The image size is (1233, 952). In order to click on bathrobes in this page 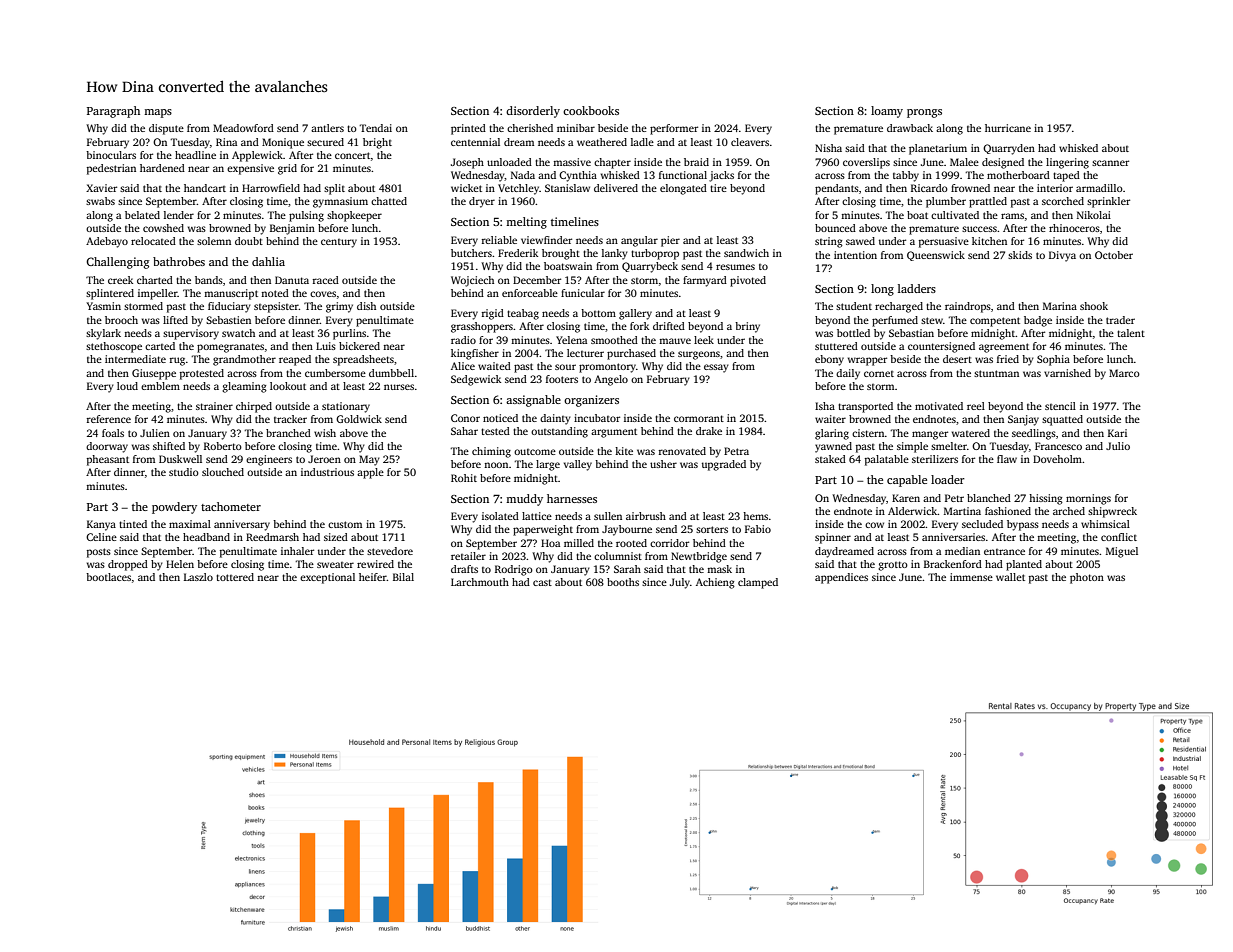, I will do `click(179, 261)`.
